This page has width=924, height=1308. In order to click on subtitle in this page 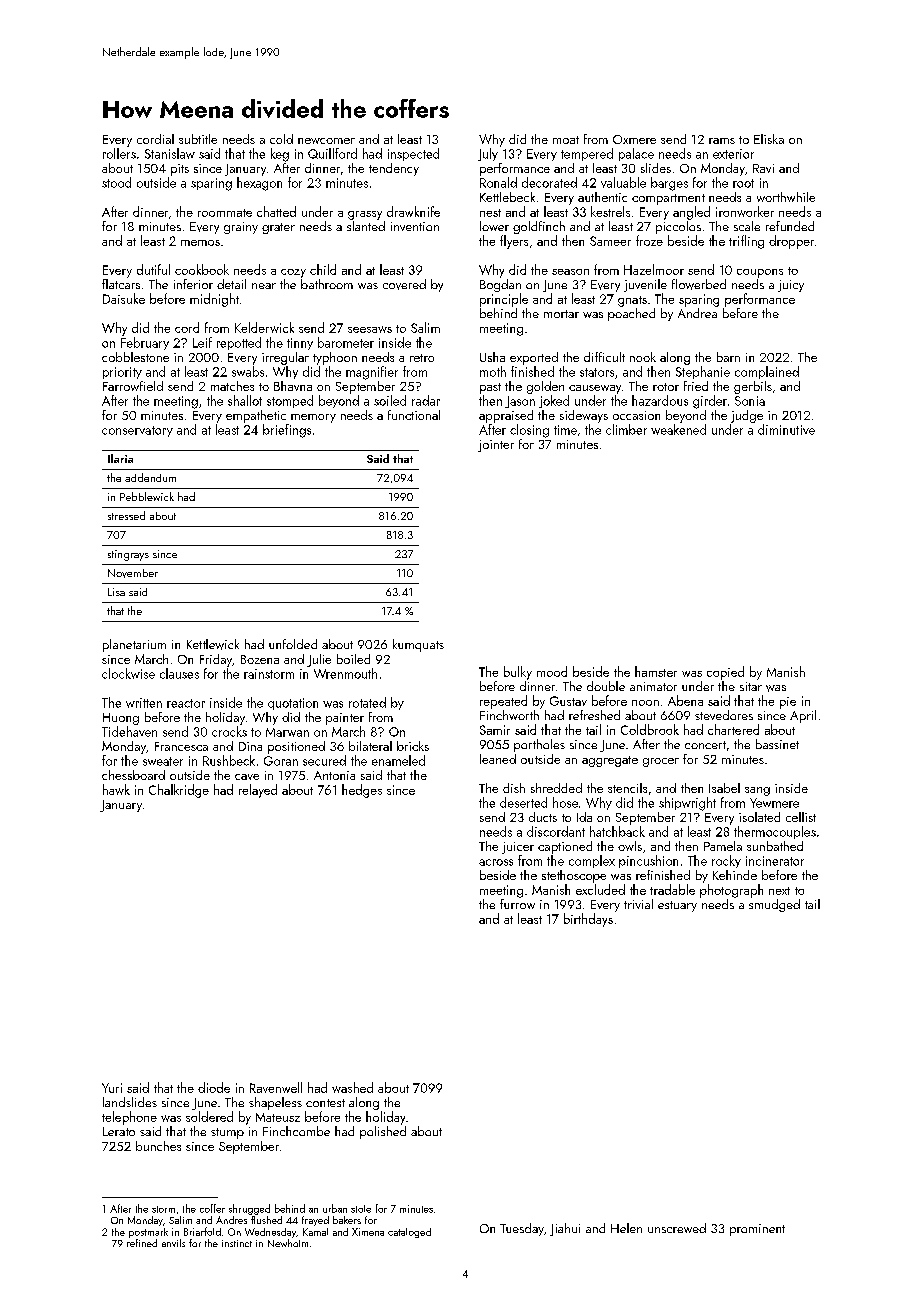, I will do `click(198, 139)`.
